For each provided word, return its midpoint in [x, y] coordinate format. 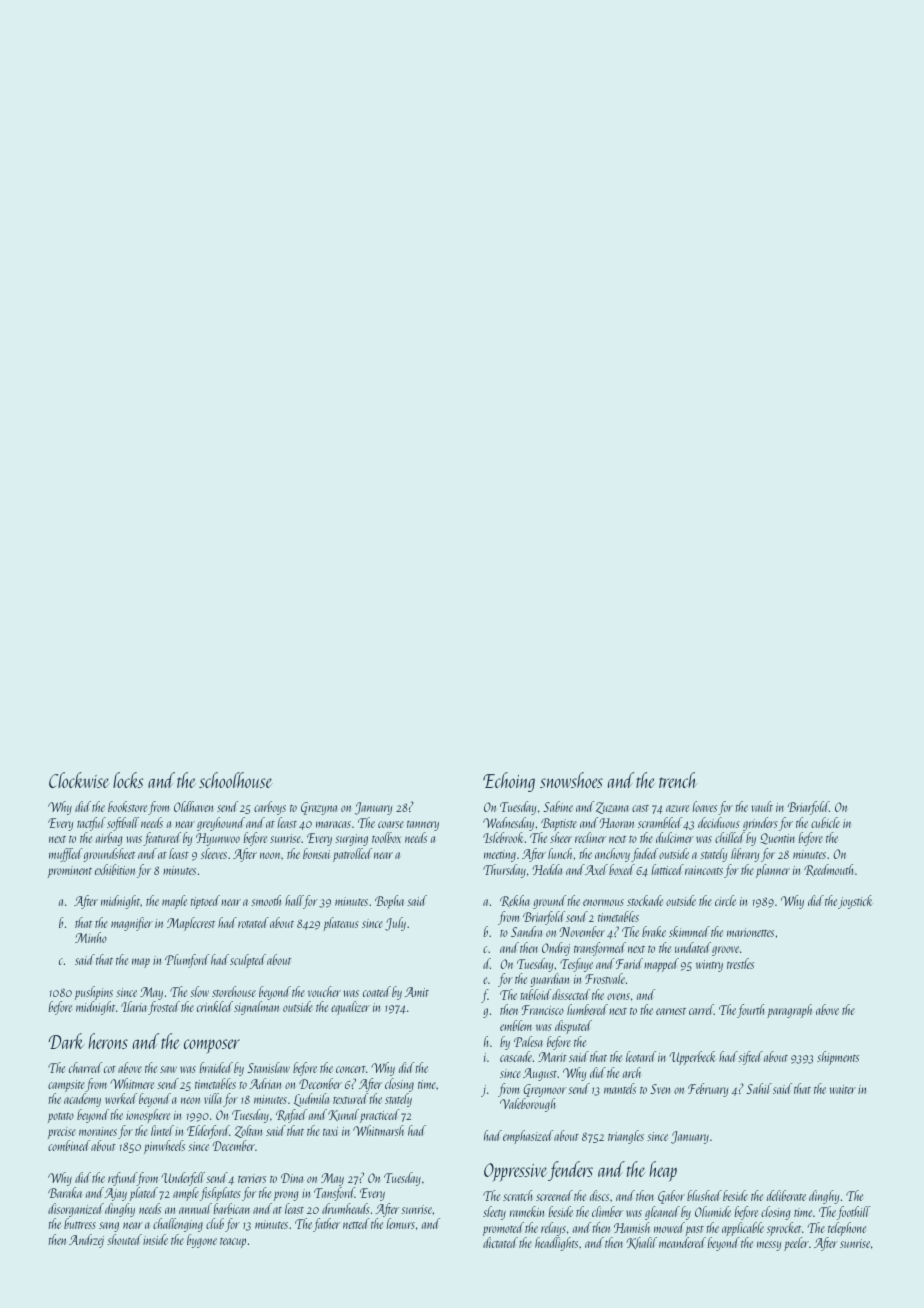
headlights [556, 1244]
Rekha [515, 901]
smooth [266, 900]
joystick [855, 902]
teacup [233, 1243]
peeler [796, 1244]
